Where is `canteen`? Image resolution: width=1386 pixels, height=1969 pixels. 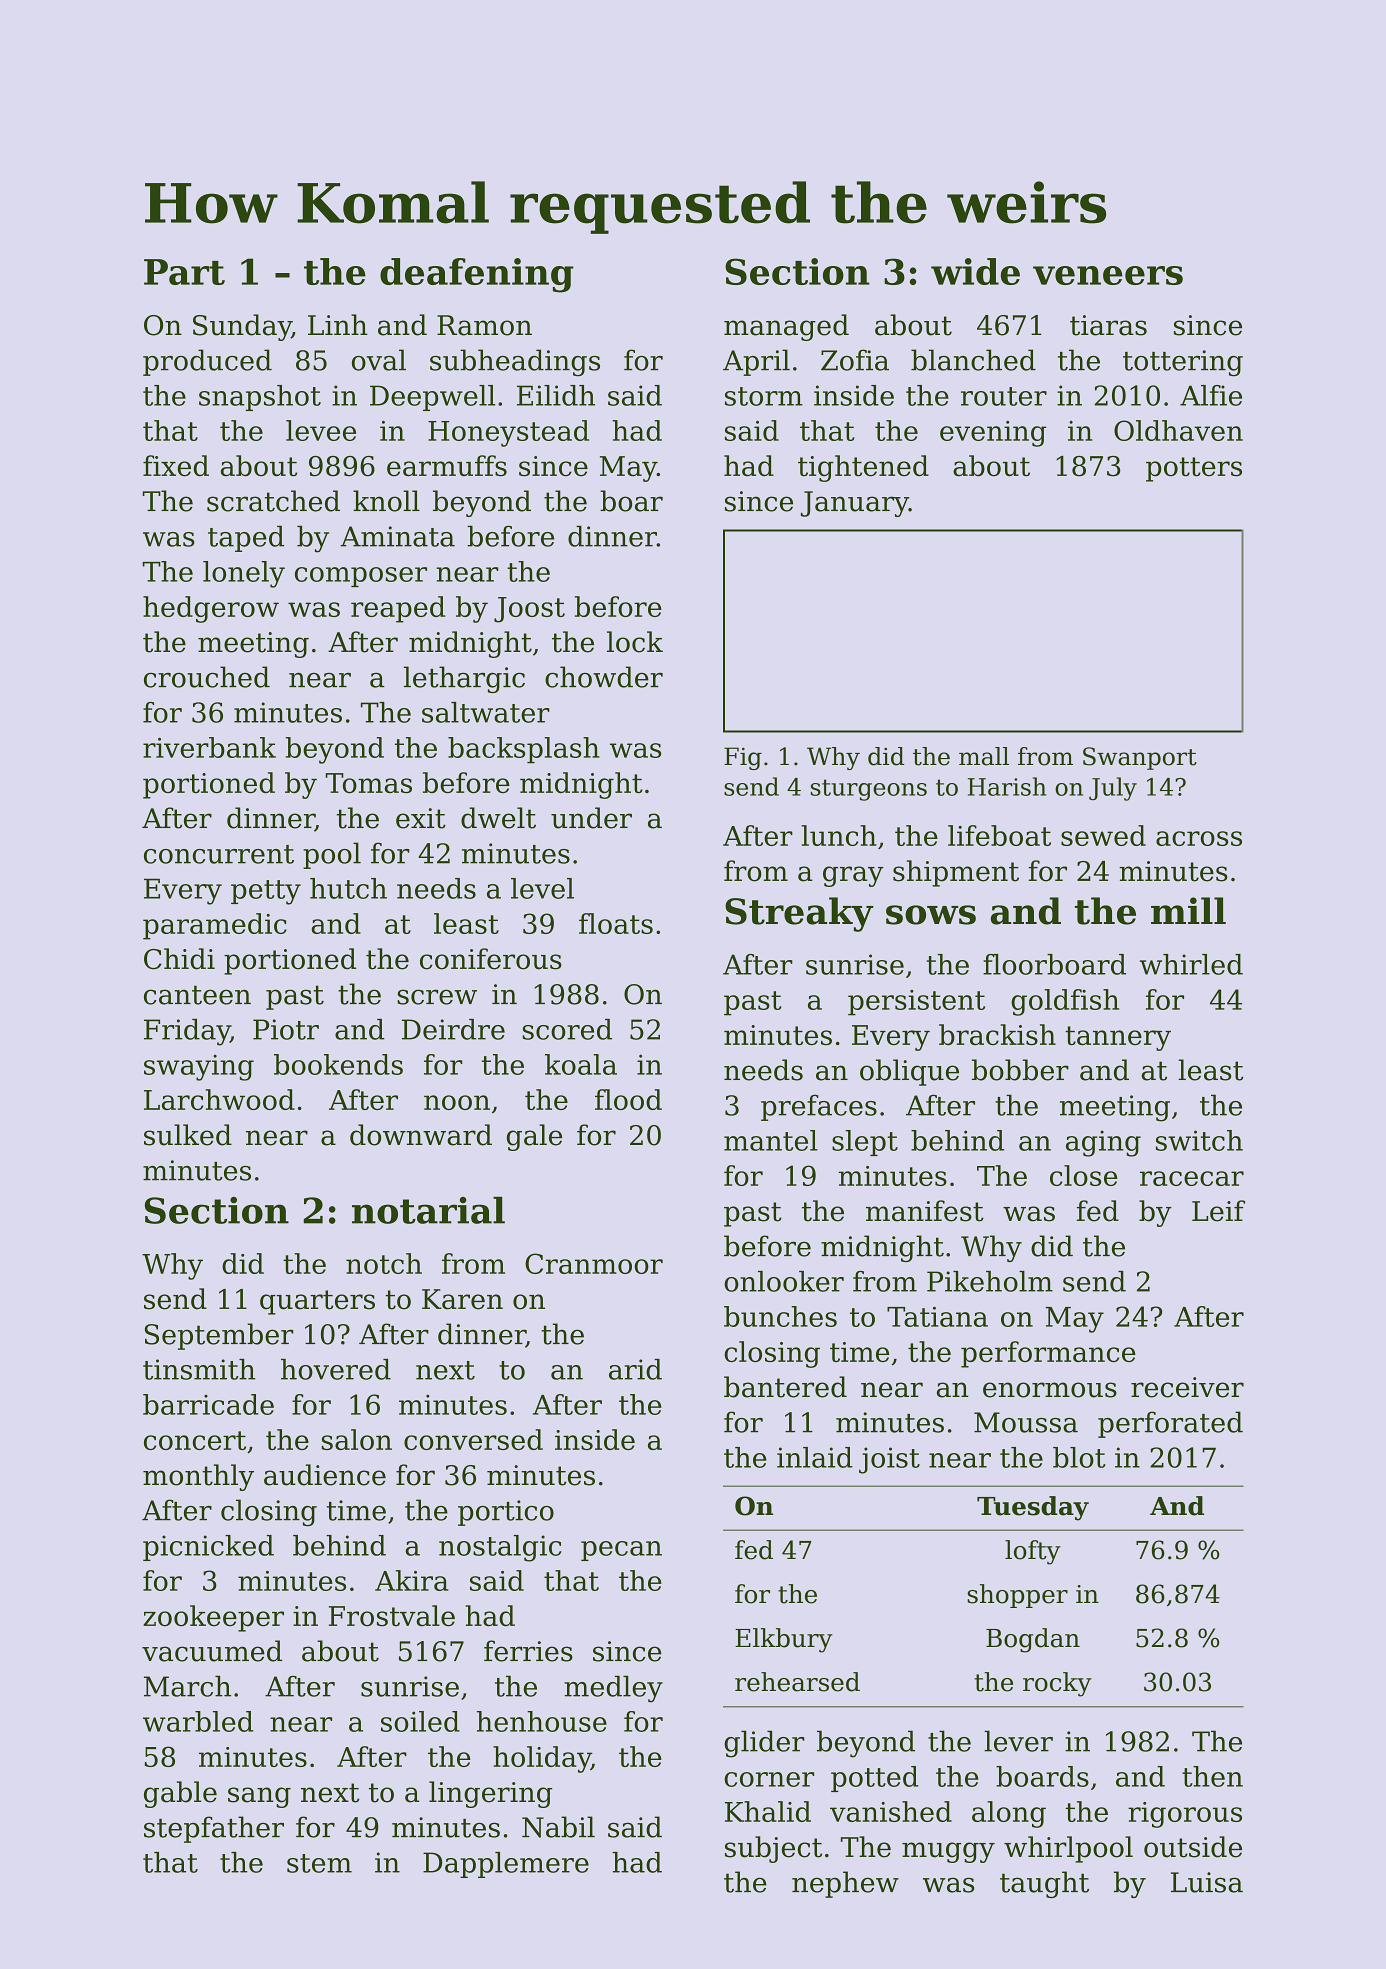
canteen is located at coordinates (197, 995).
